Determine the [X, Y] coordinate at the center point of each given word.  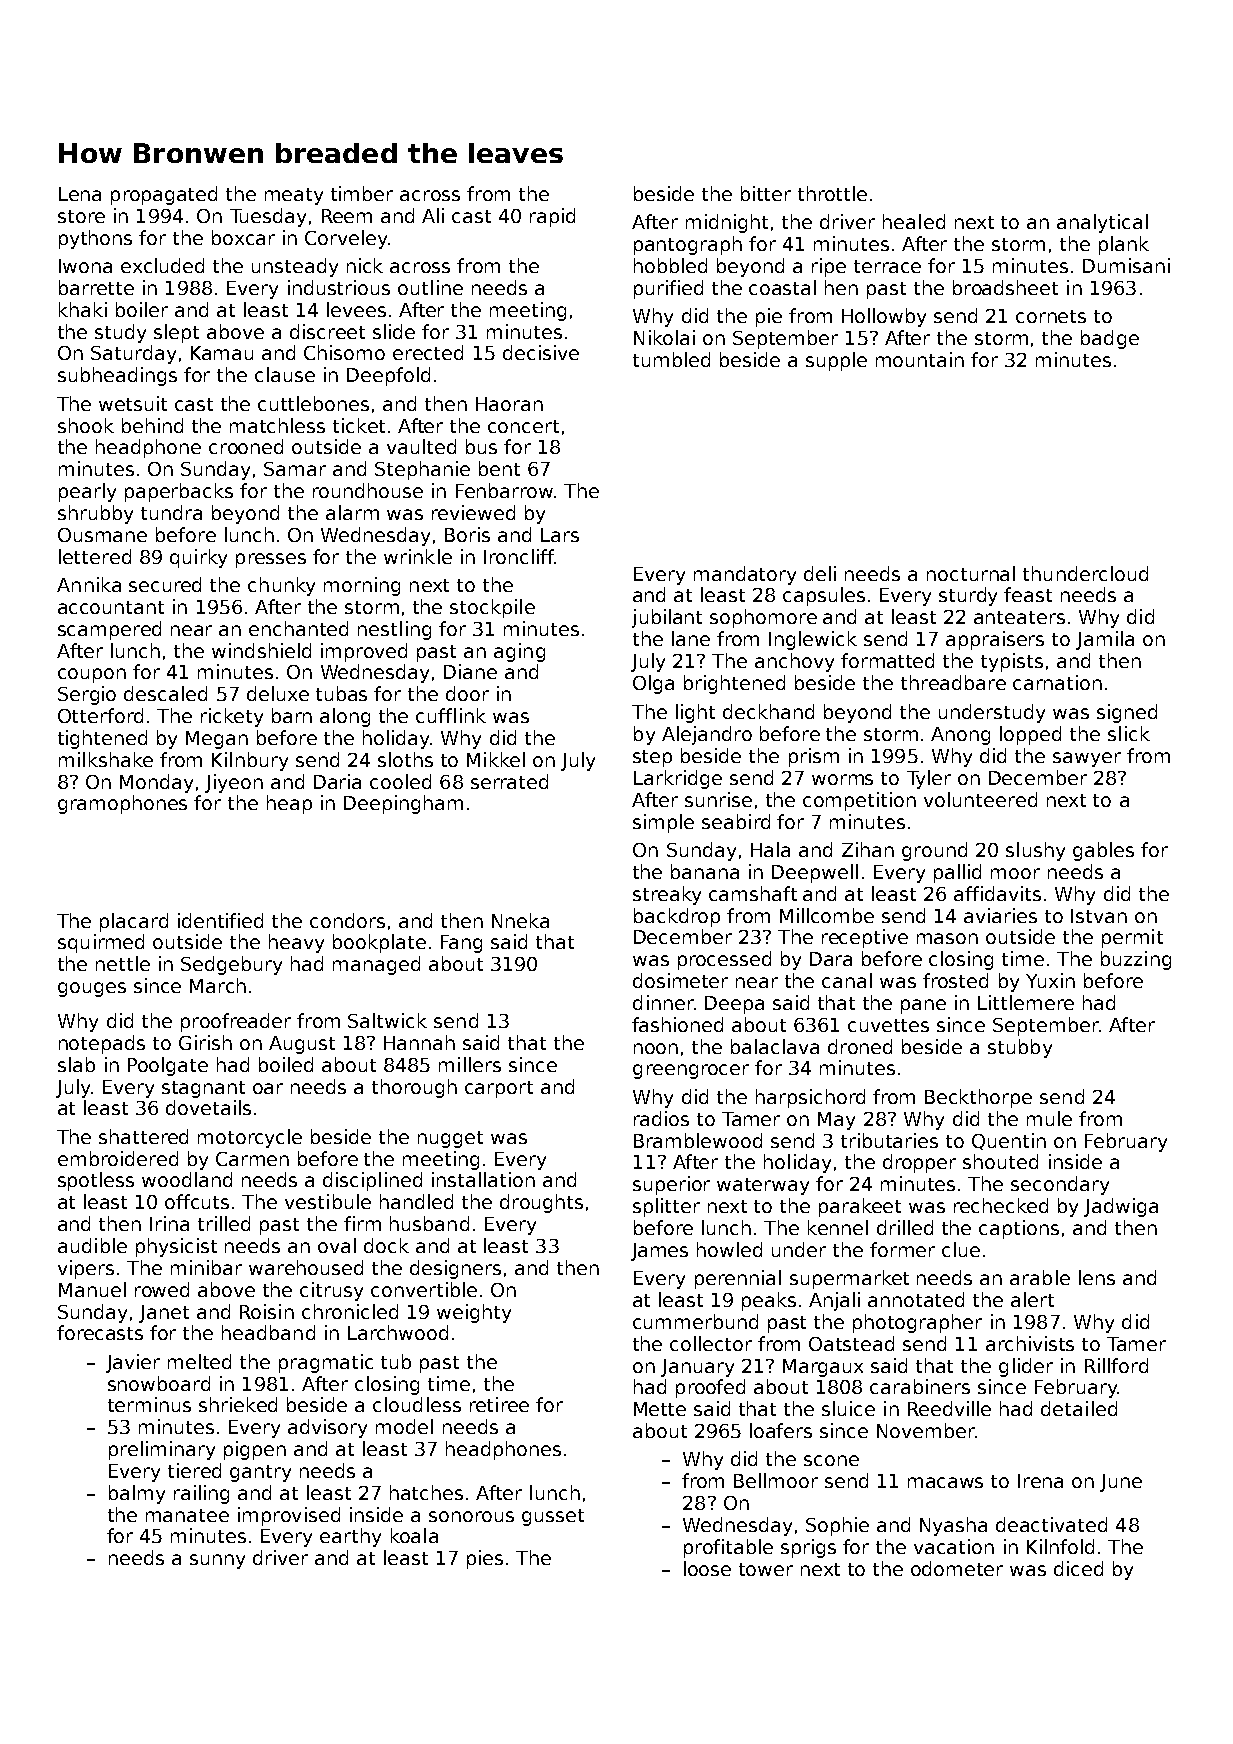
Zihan [868, 849]
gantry [260, 1473]
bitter [766, 193]
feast [1028, 594]
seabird [736, 821]
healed [914, 221]
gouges [92, 989]
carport [499, 1089]
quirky [198, 558]
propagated [164, 195]
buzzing [1136, 960]
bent [499, 468]
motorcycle [250, 1138]
